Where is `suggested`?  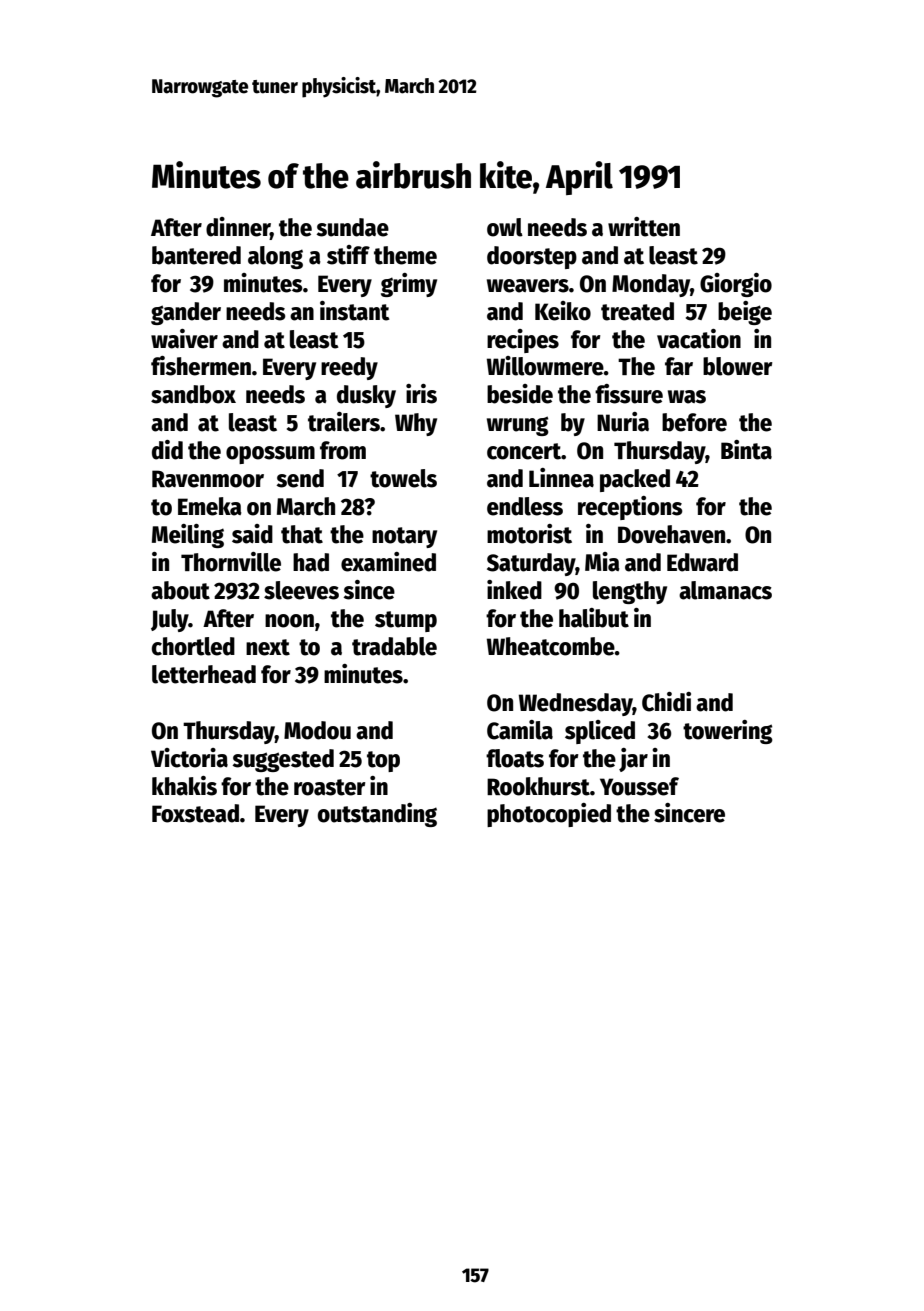
suggested is located at coordinates (283, 760).
